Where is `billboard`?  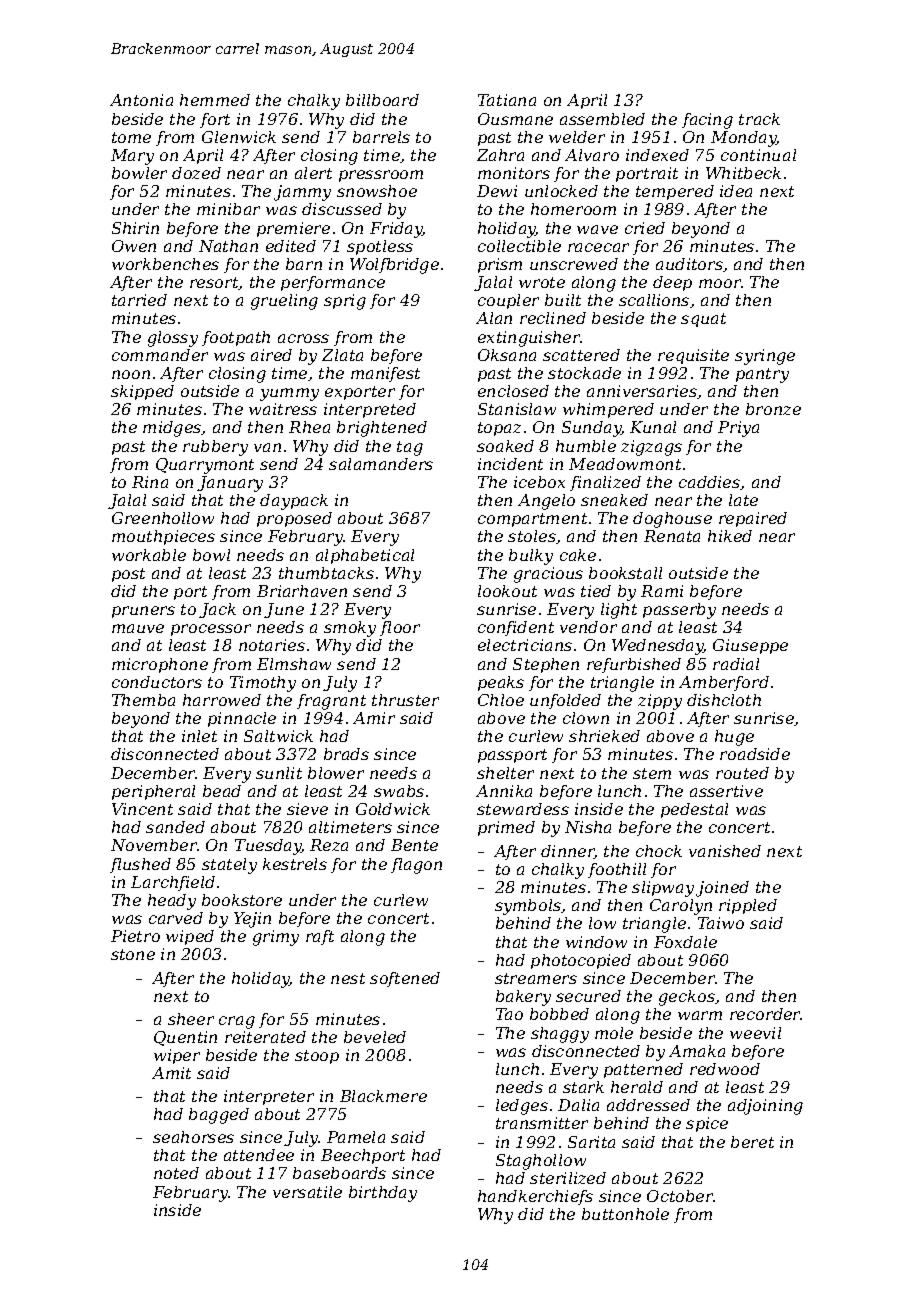 billboard is located at coordinates (382, 100).
